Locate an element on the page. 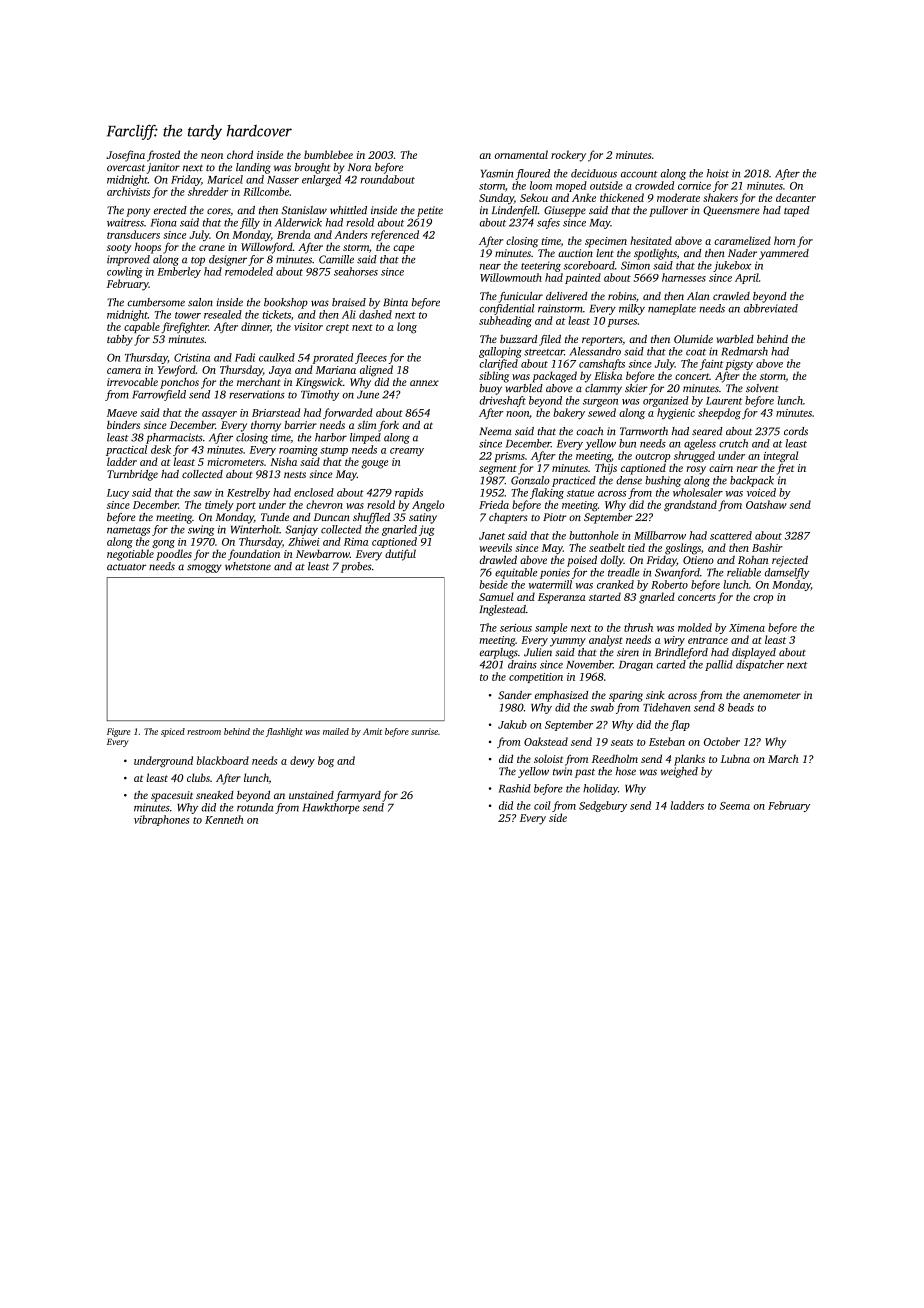  gouge is located at coordinates (374, 464).
